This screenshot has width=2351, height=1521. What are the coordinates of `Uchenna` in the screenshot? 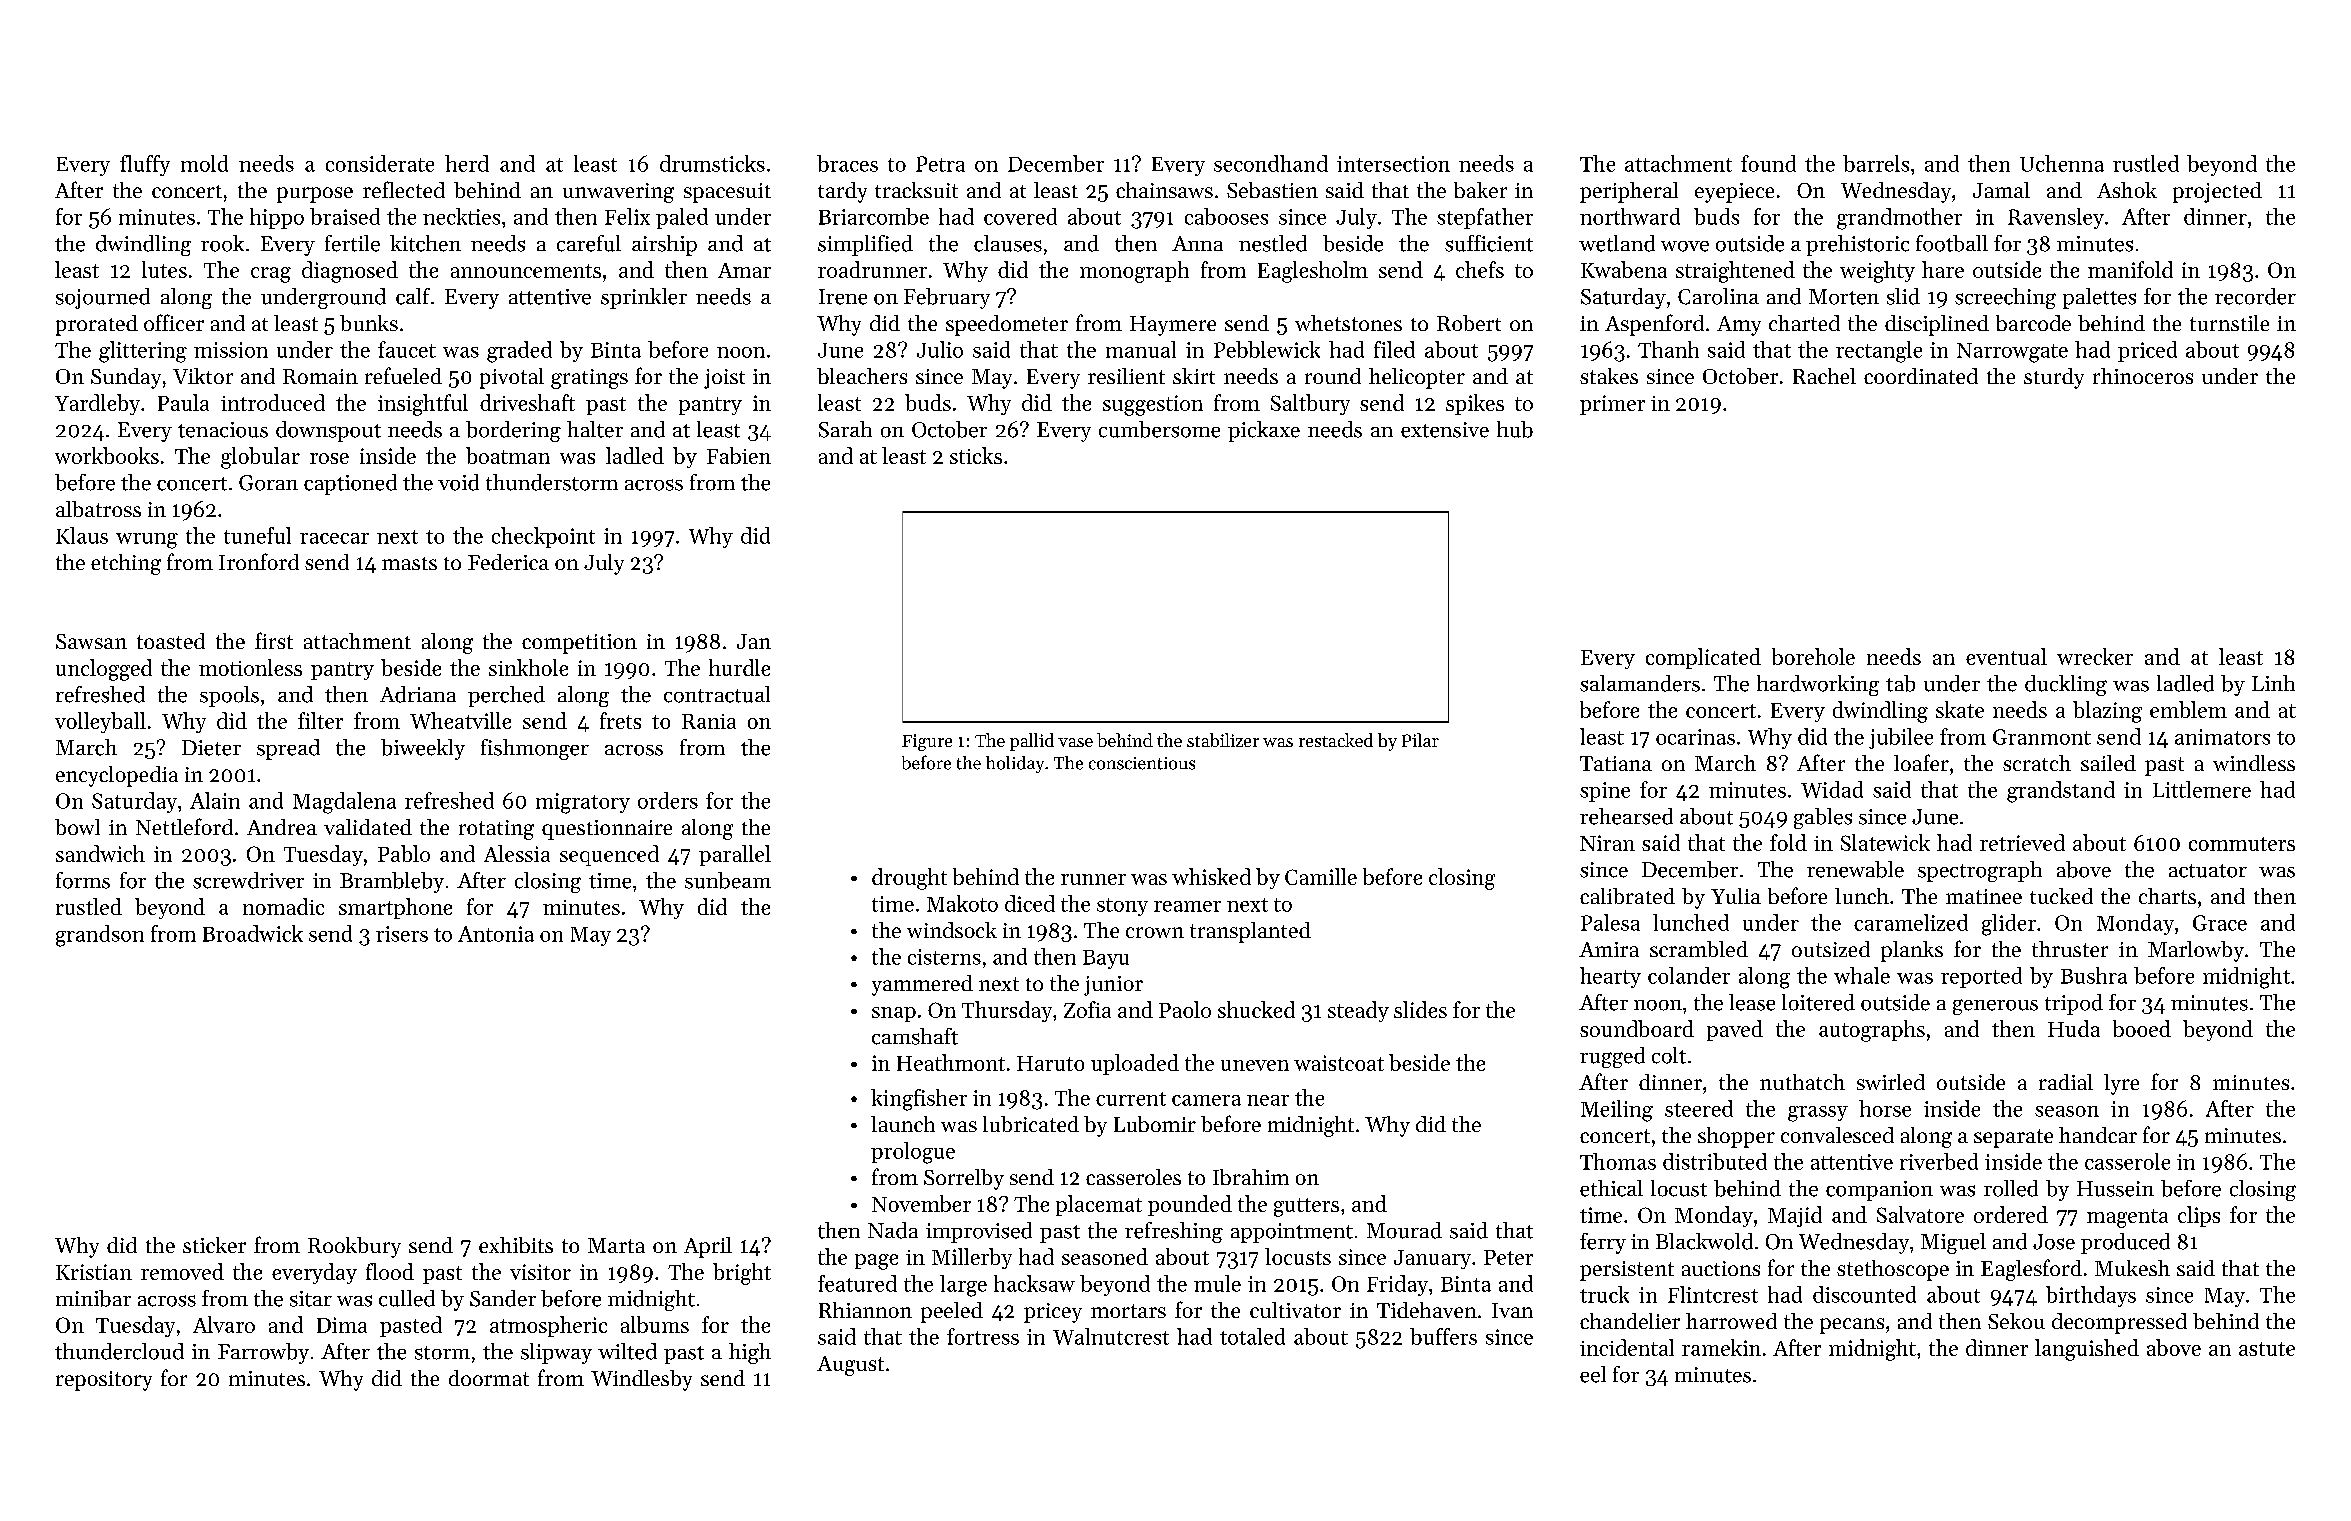 It's located at (2062, 163).
